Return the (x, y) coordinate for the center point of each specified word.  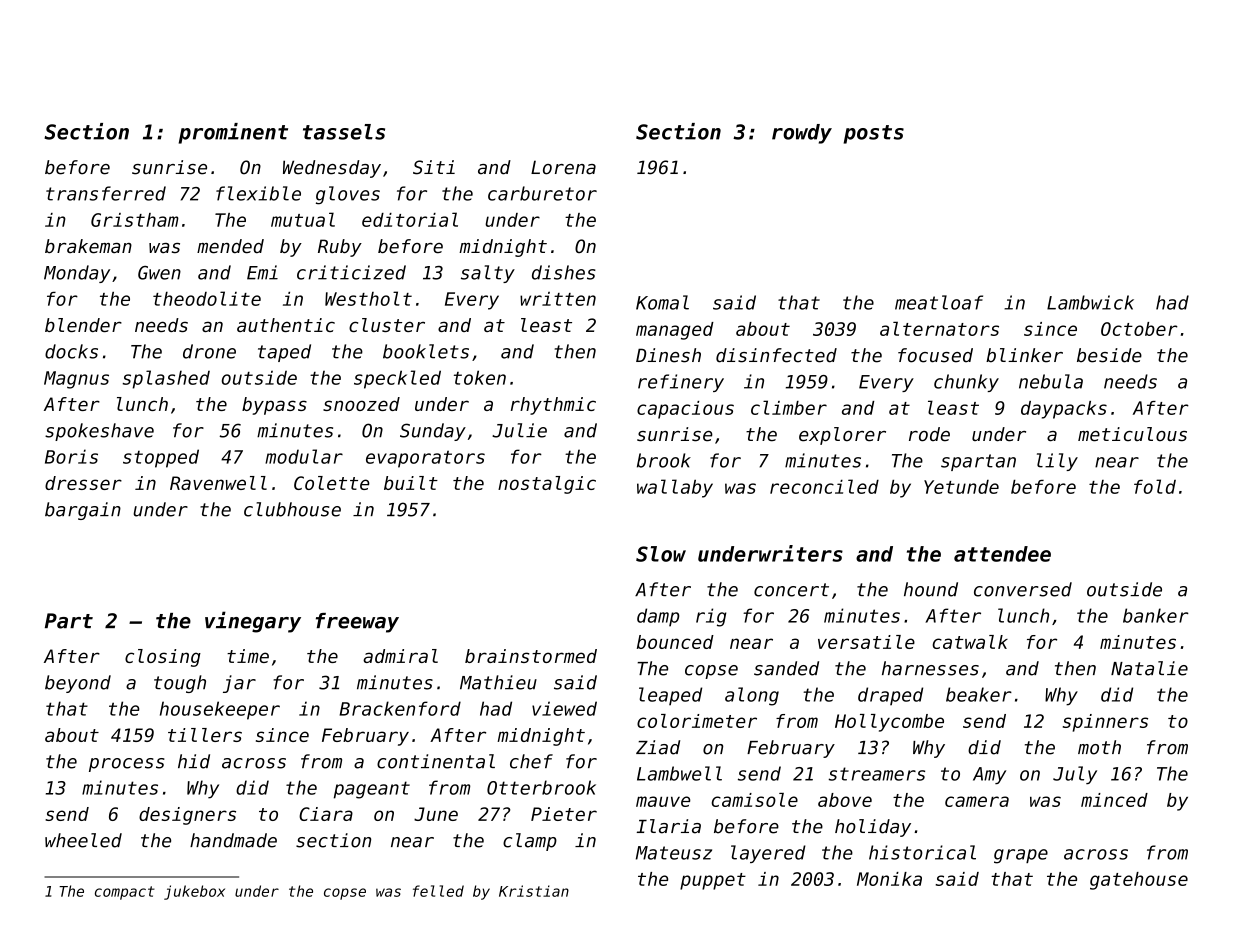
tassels (344, 132)
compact (125, 893)
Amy (989, 775)
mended (230, 246)
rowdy (802, 134)
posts (873, 134)
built (411, 483)
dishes (564, 272)
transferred (106, 193)
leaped (670, 696)
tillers (205, 735)
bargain (83, 511)
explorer (842, 436)
